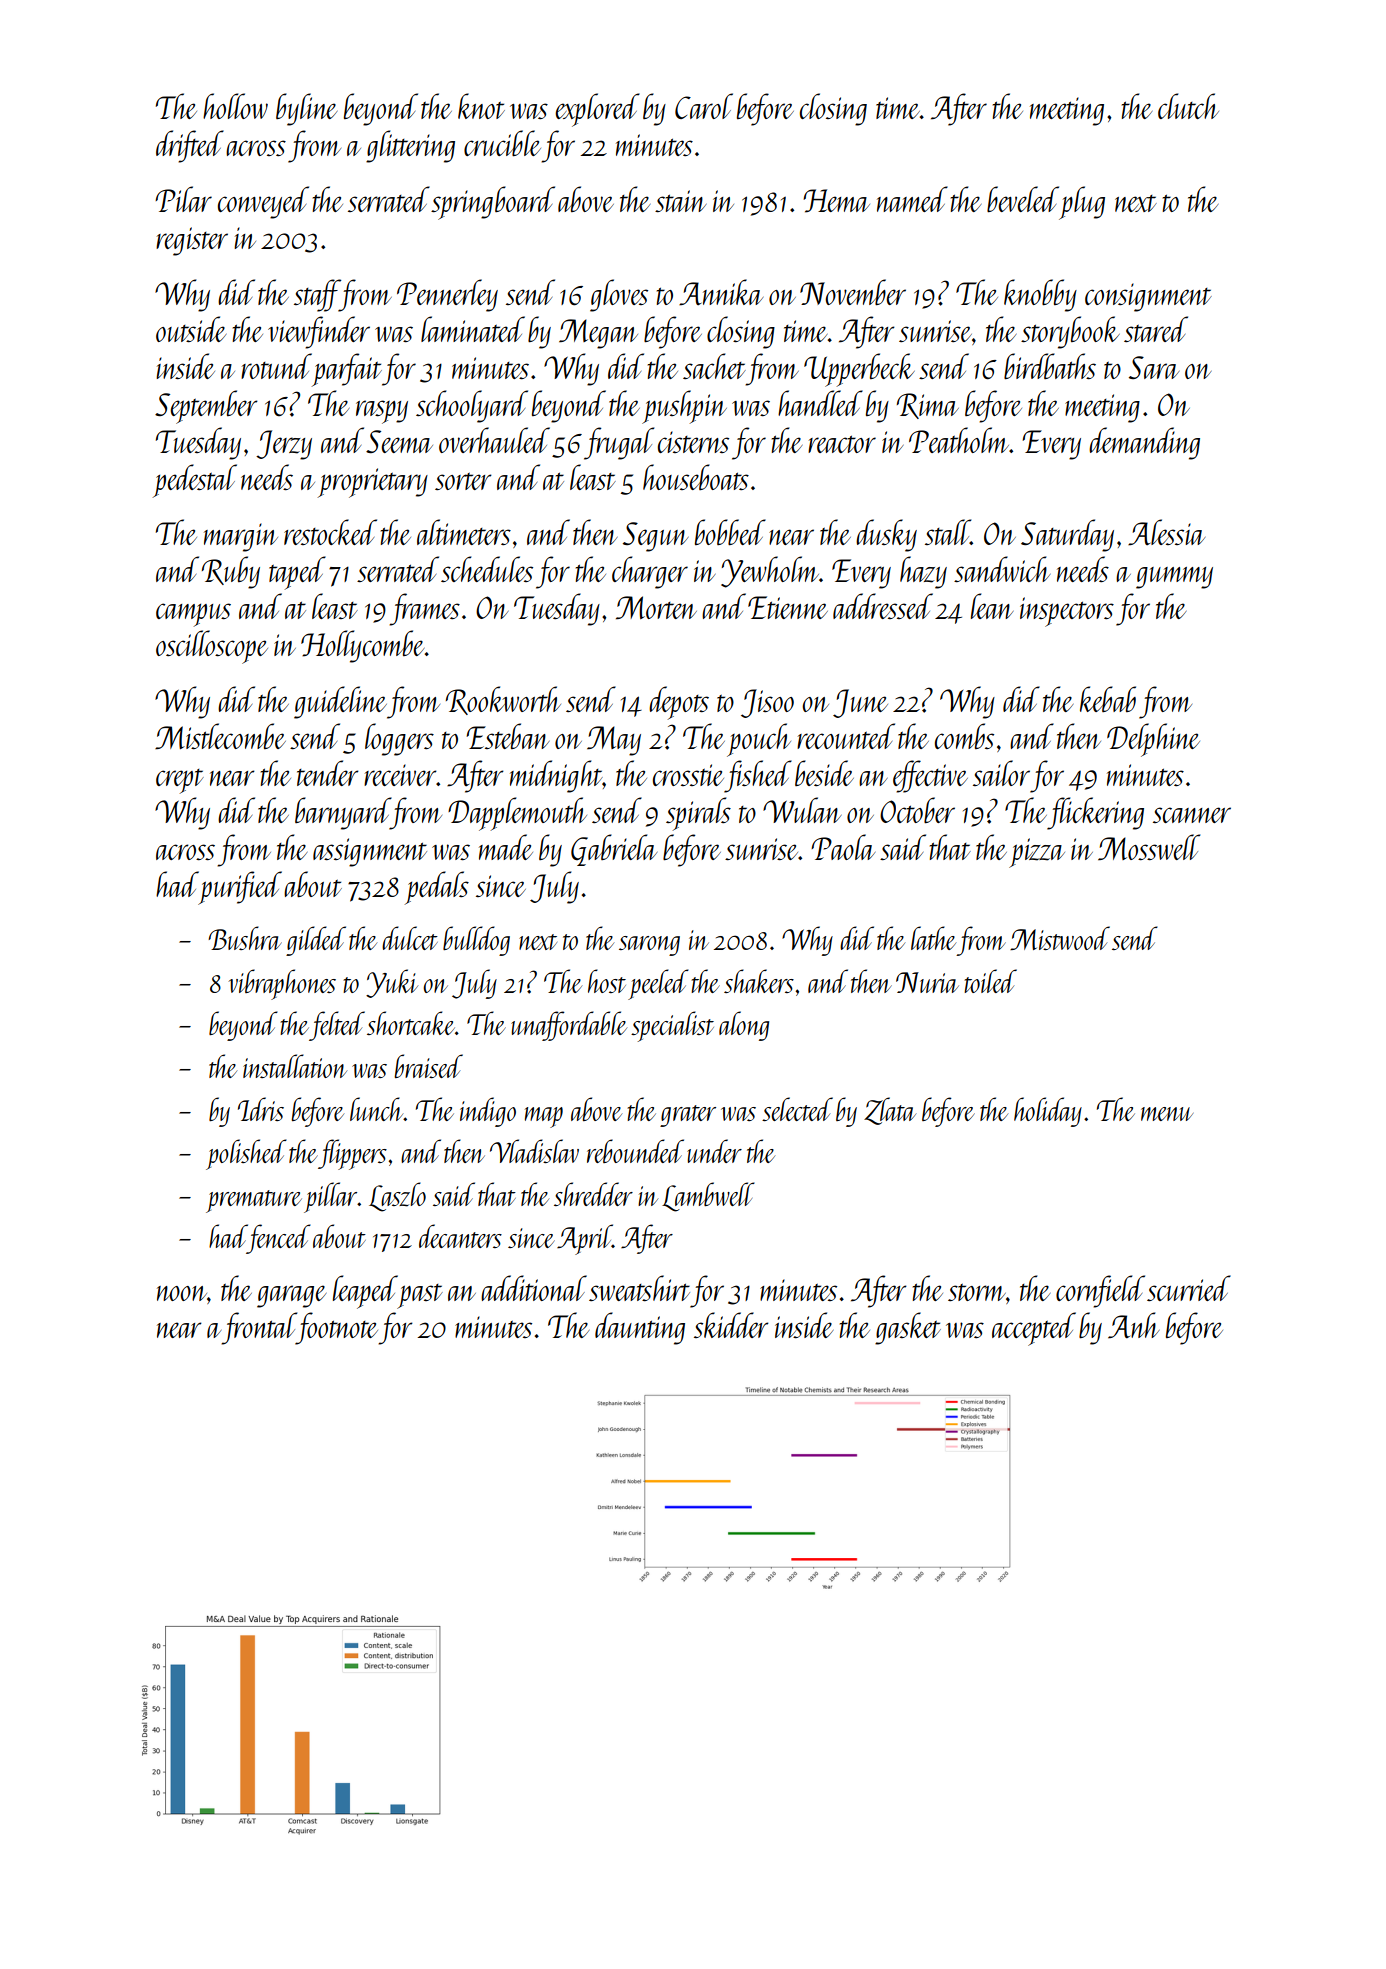 The image size is (1386, 1969). What do you see at coordinates (886, 535) in the screenshot?
I see `dusky` at bounding box center [886, 535].
